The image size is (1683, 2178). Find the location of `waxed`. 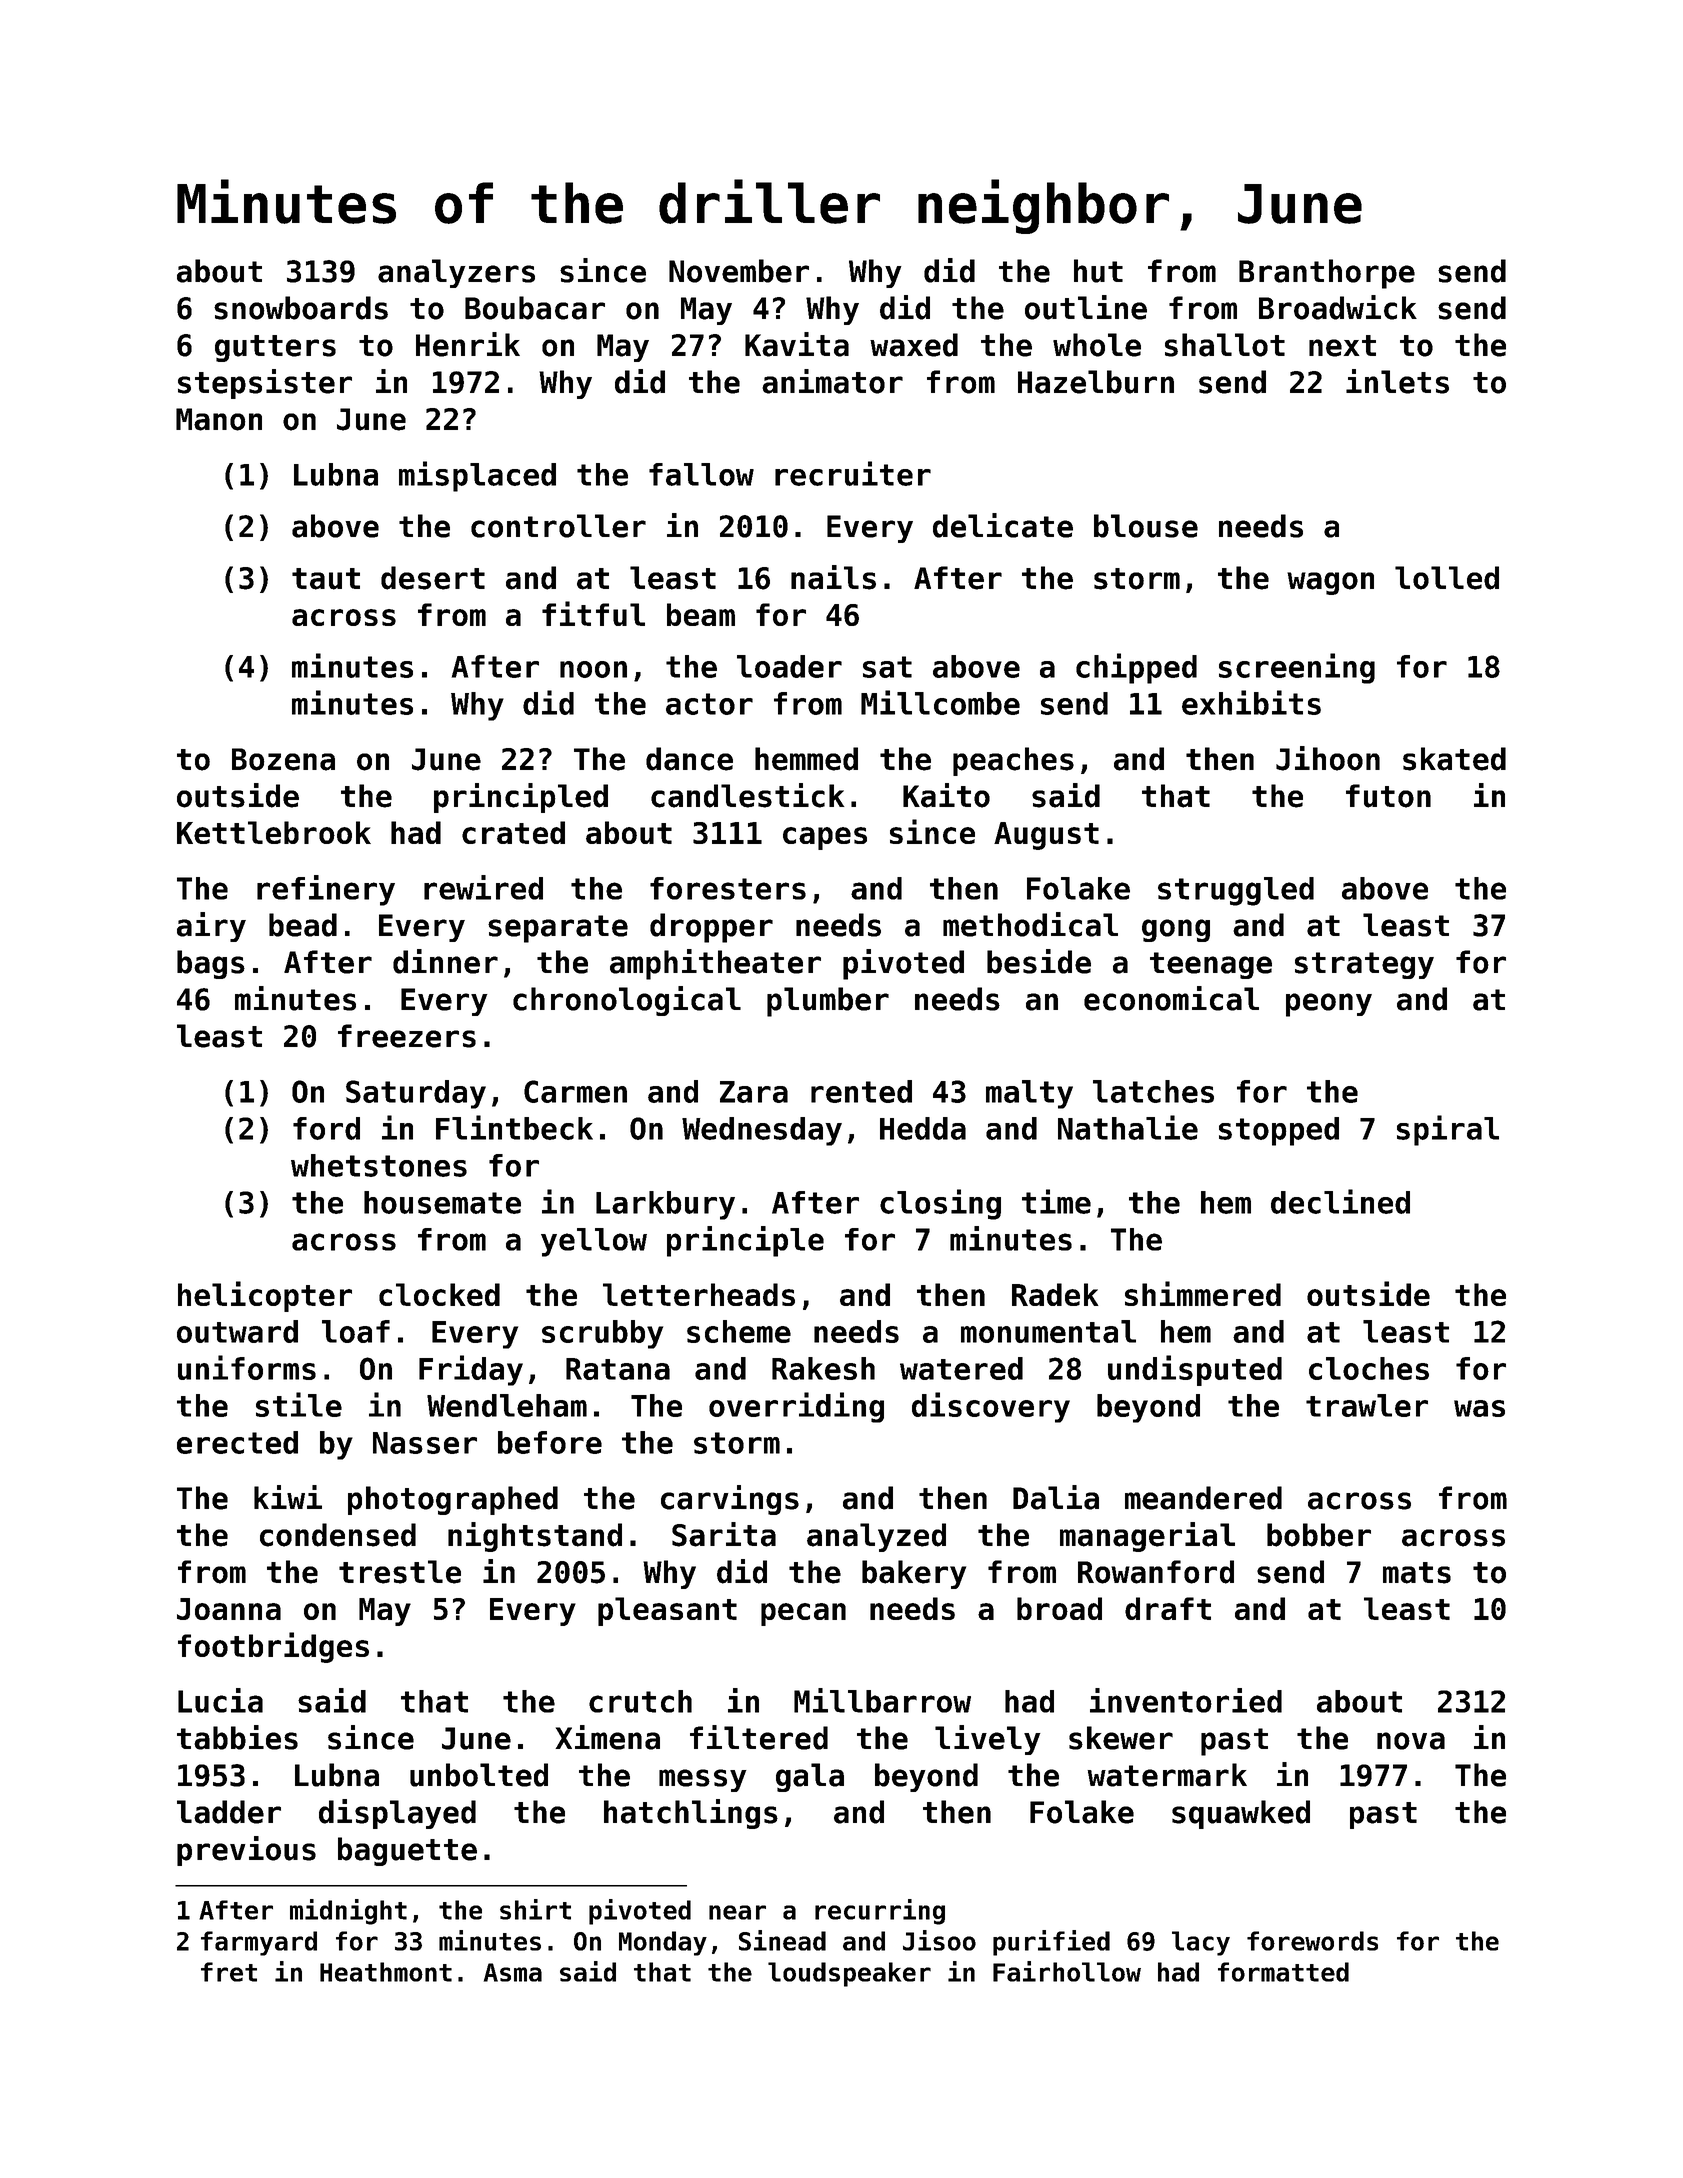

waxed is located at coordinates (914, 345).
